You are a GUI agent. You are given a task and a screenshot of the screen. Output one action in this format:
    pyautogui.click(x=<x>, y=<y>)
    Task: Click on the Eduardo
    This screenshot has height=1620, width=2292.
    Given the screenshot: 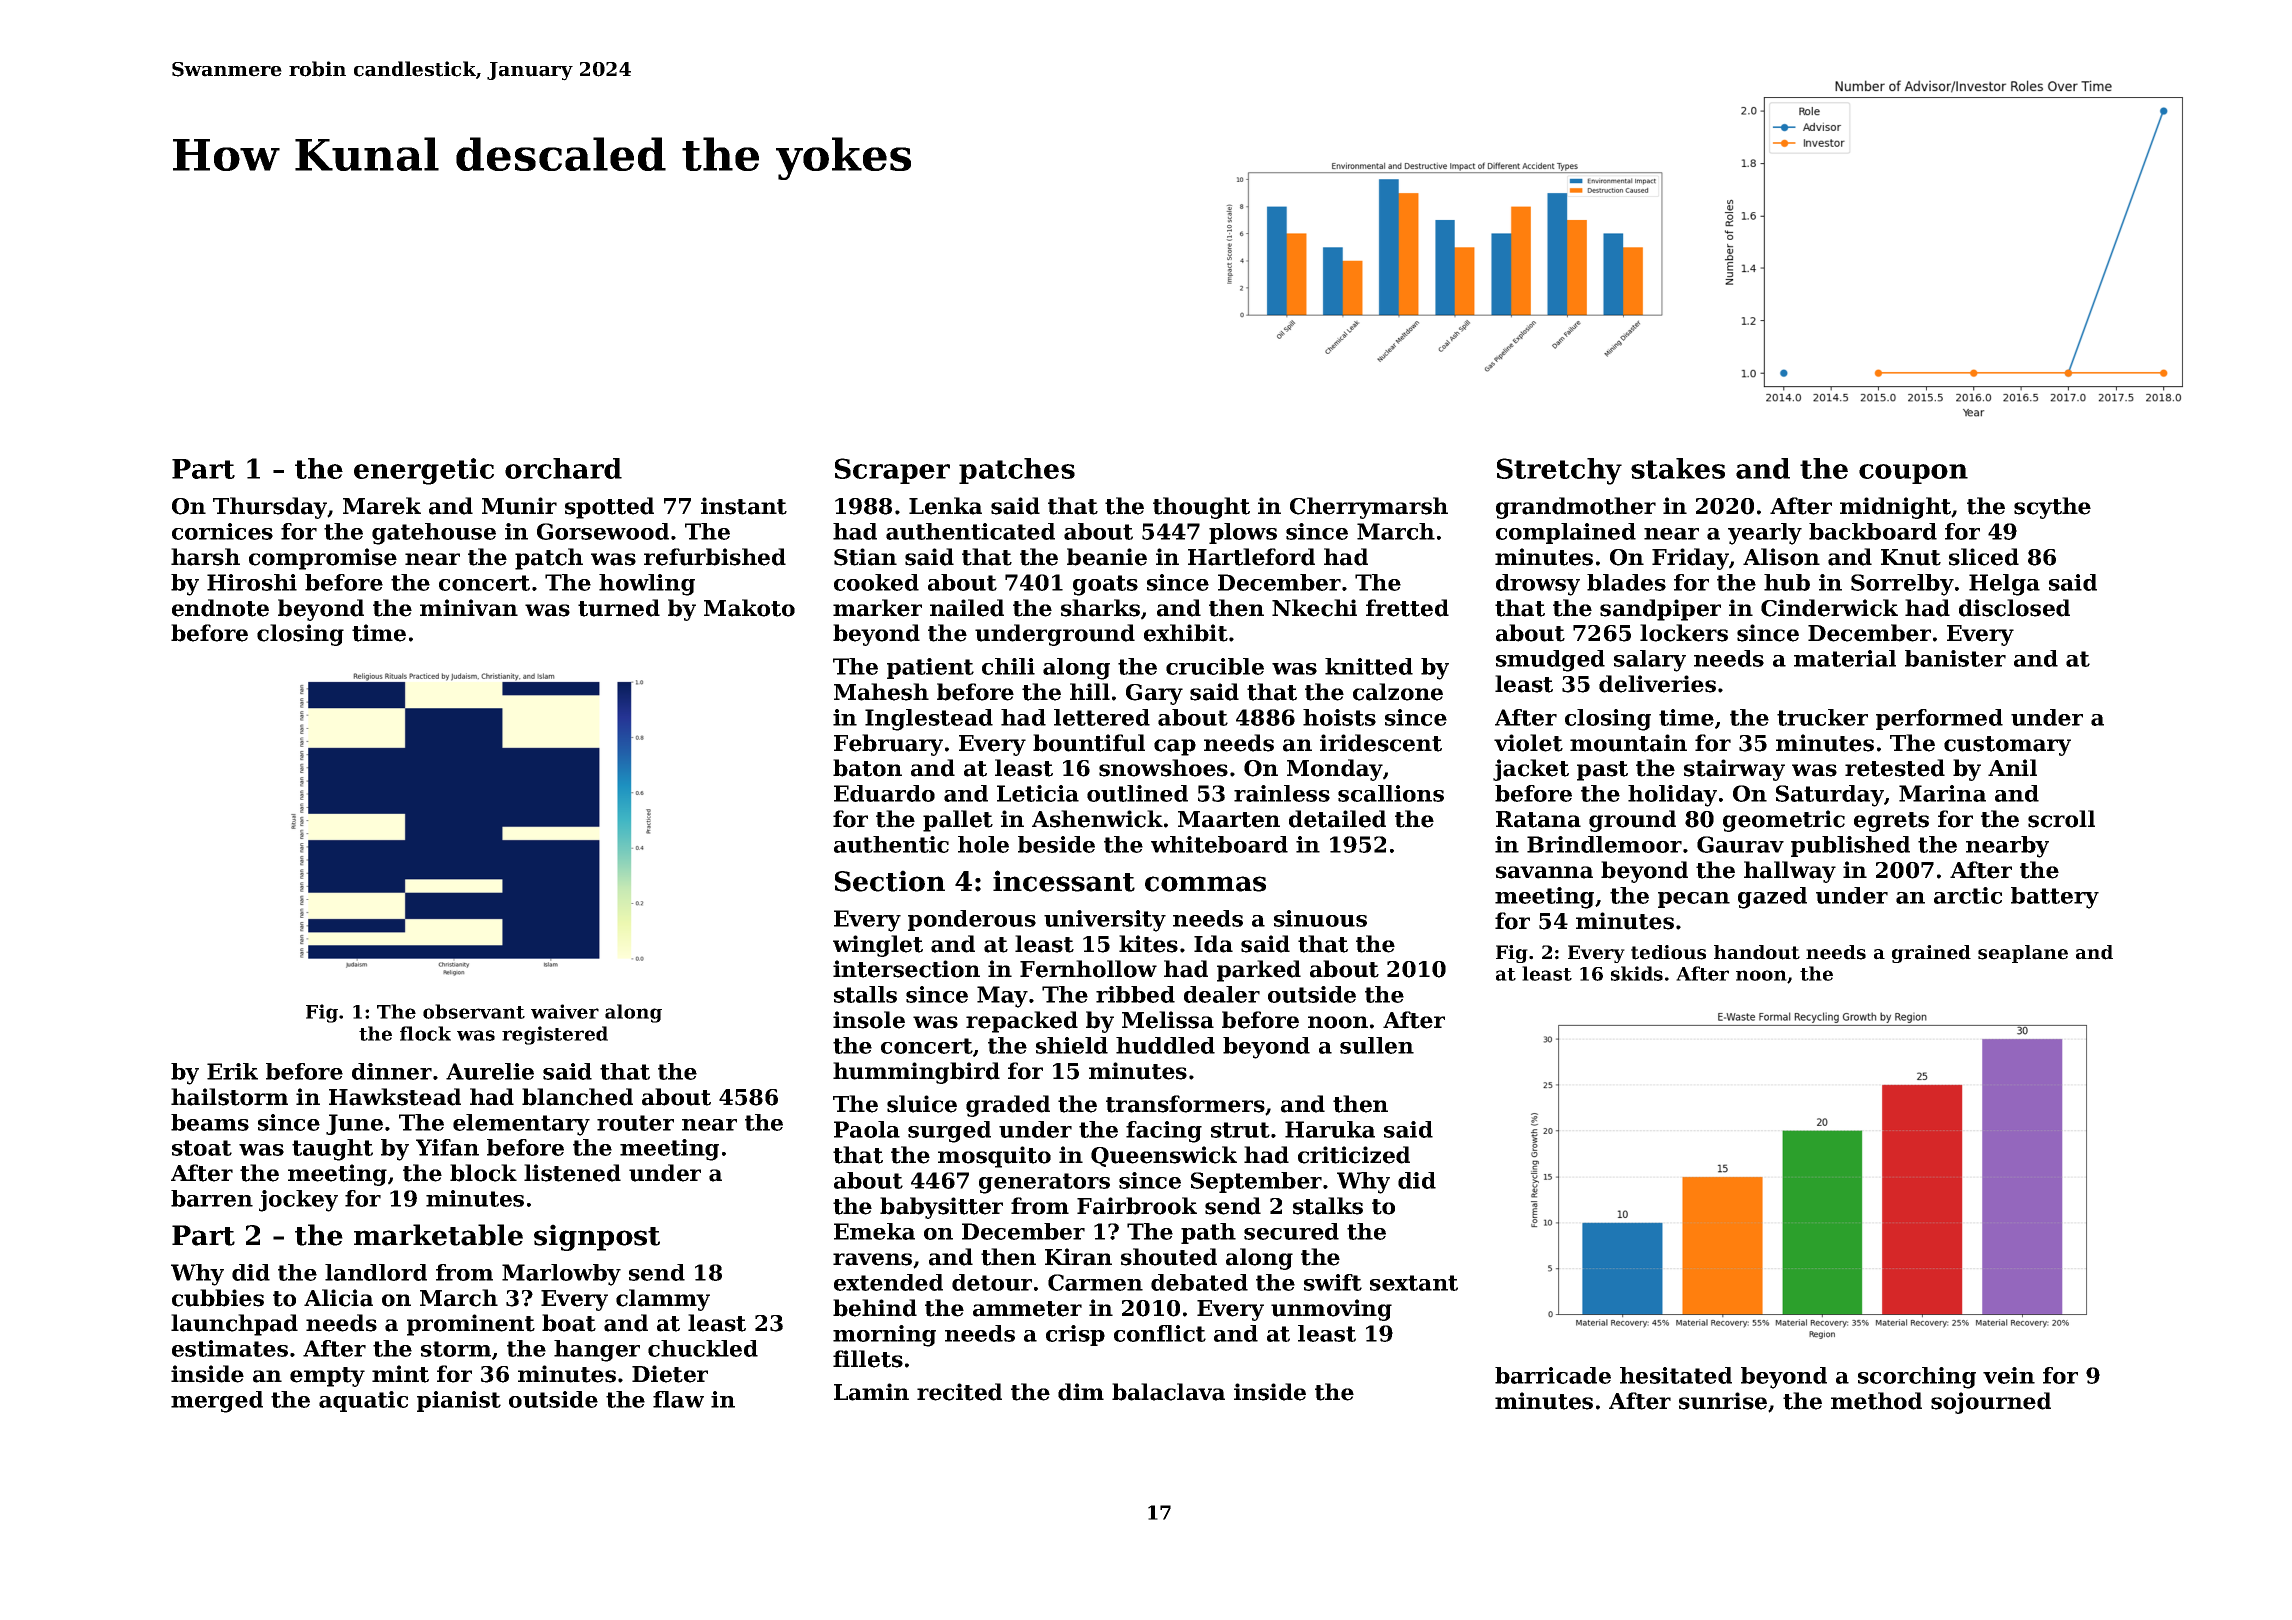 What is the action you would take?
    pyautogui.click(x=884, y=793)
